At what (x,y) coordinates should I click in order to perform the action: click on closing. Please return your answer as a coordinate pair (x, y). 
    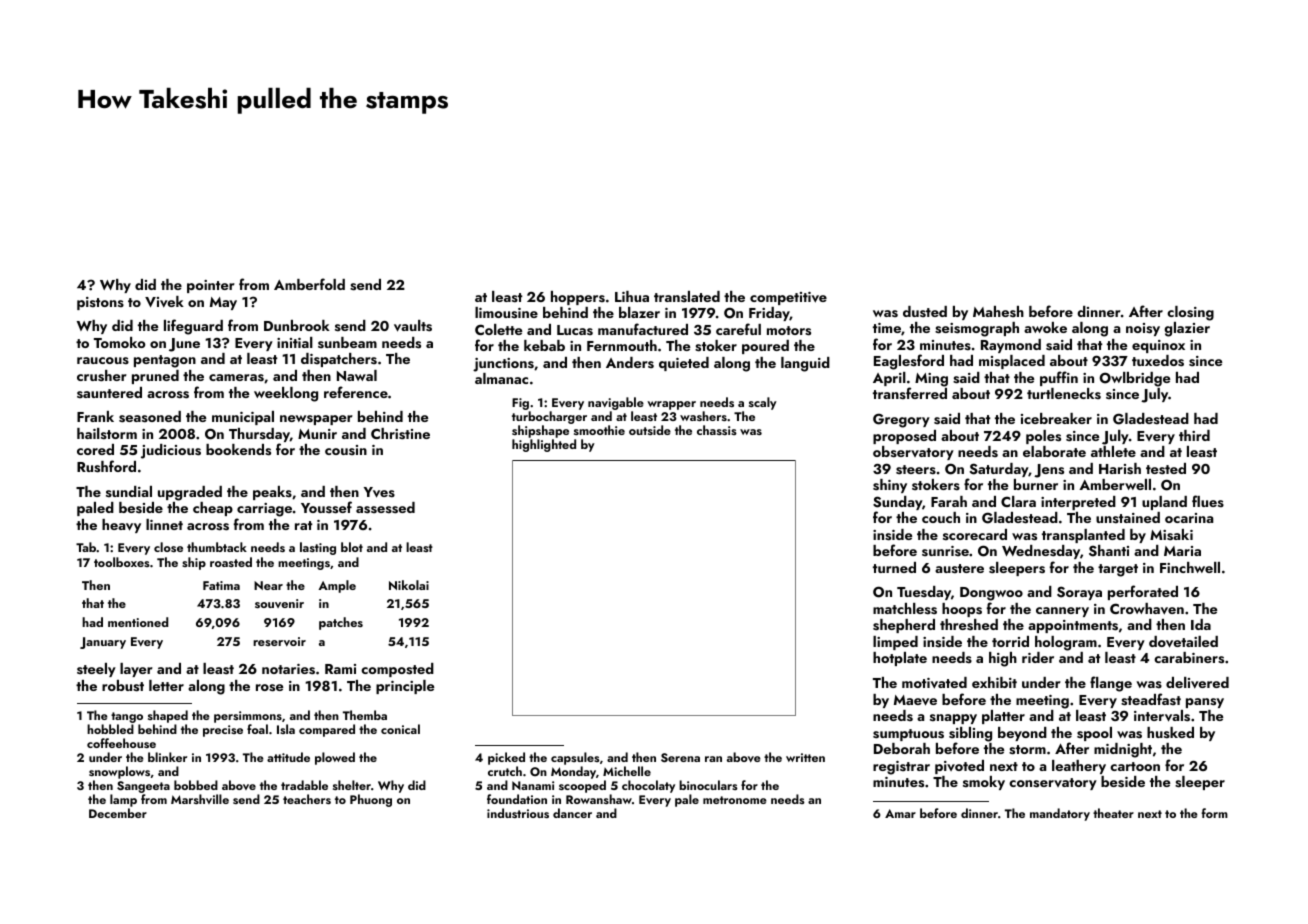
    Looking at the image, I should click on (1190, 313).
